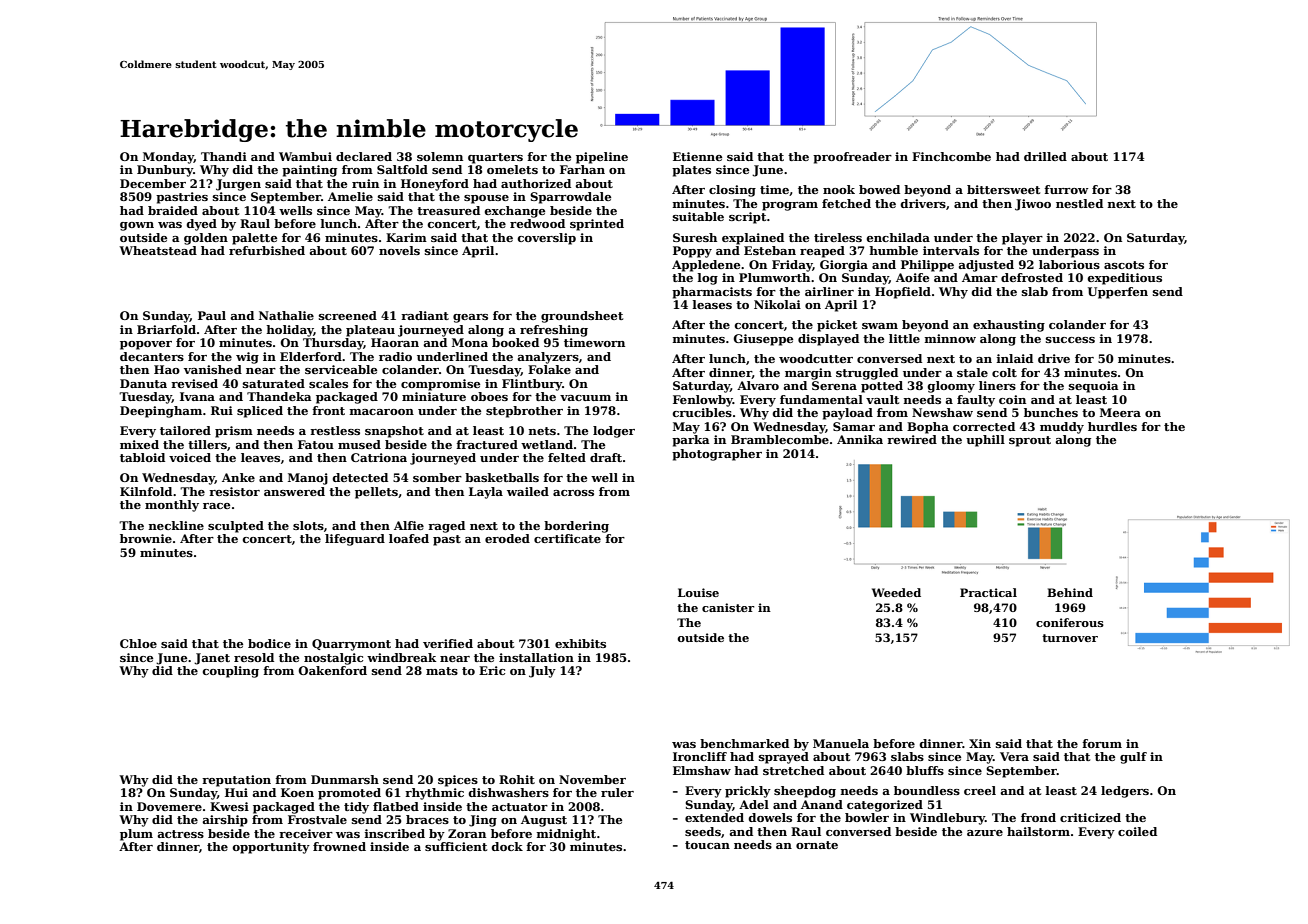 Image resolution: width=1308 pixels, height=924 pixels. What do you see at coordinates (580, 643) in the screenshot?
I see `exhibits` at bounding box center [580, 643].
